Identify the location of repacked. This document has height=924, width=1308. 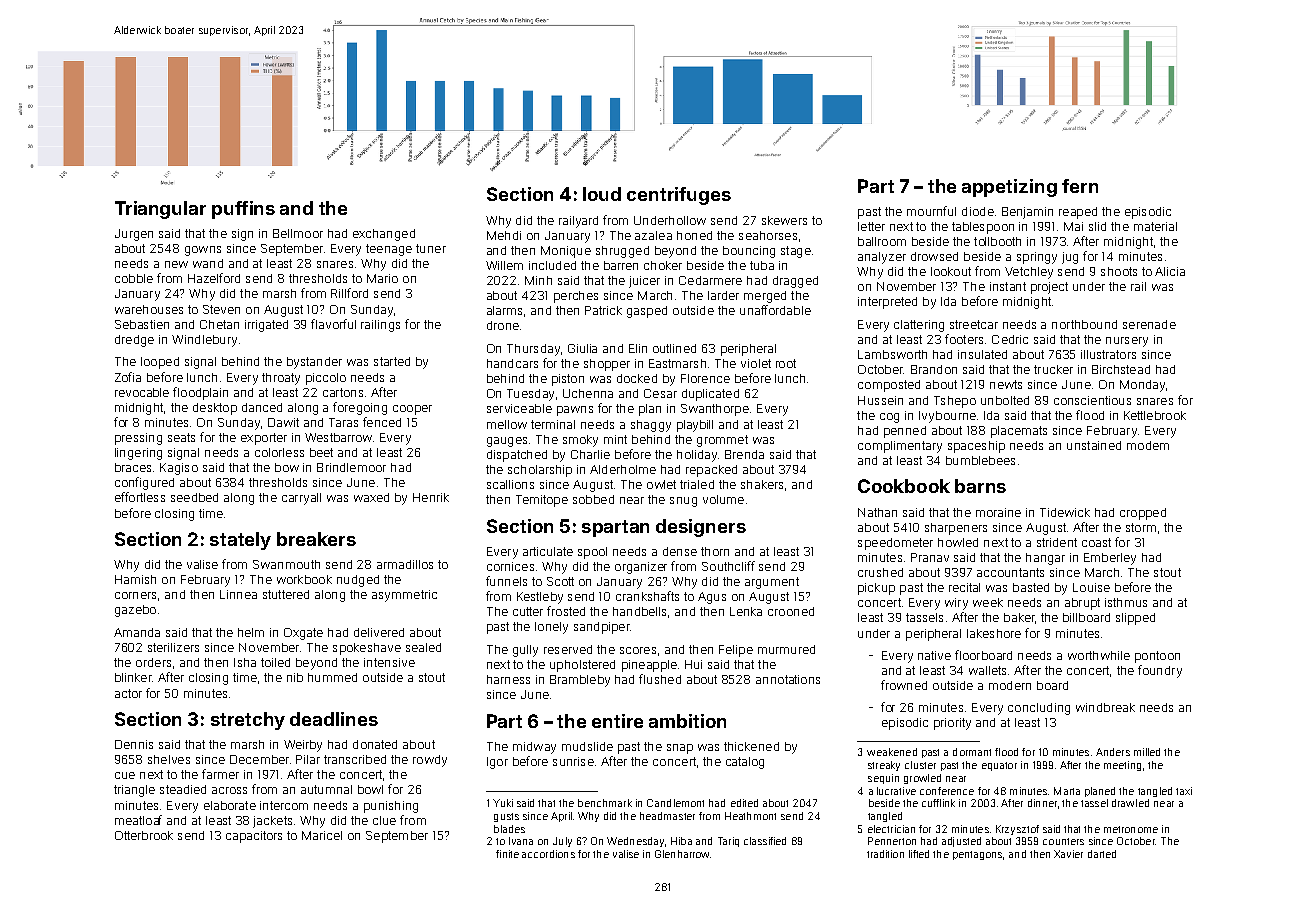
(711, 471).
